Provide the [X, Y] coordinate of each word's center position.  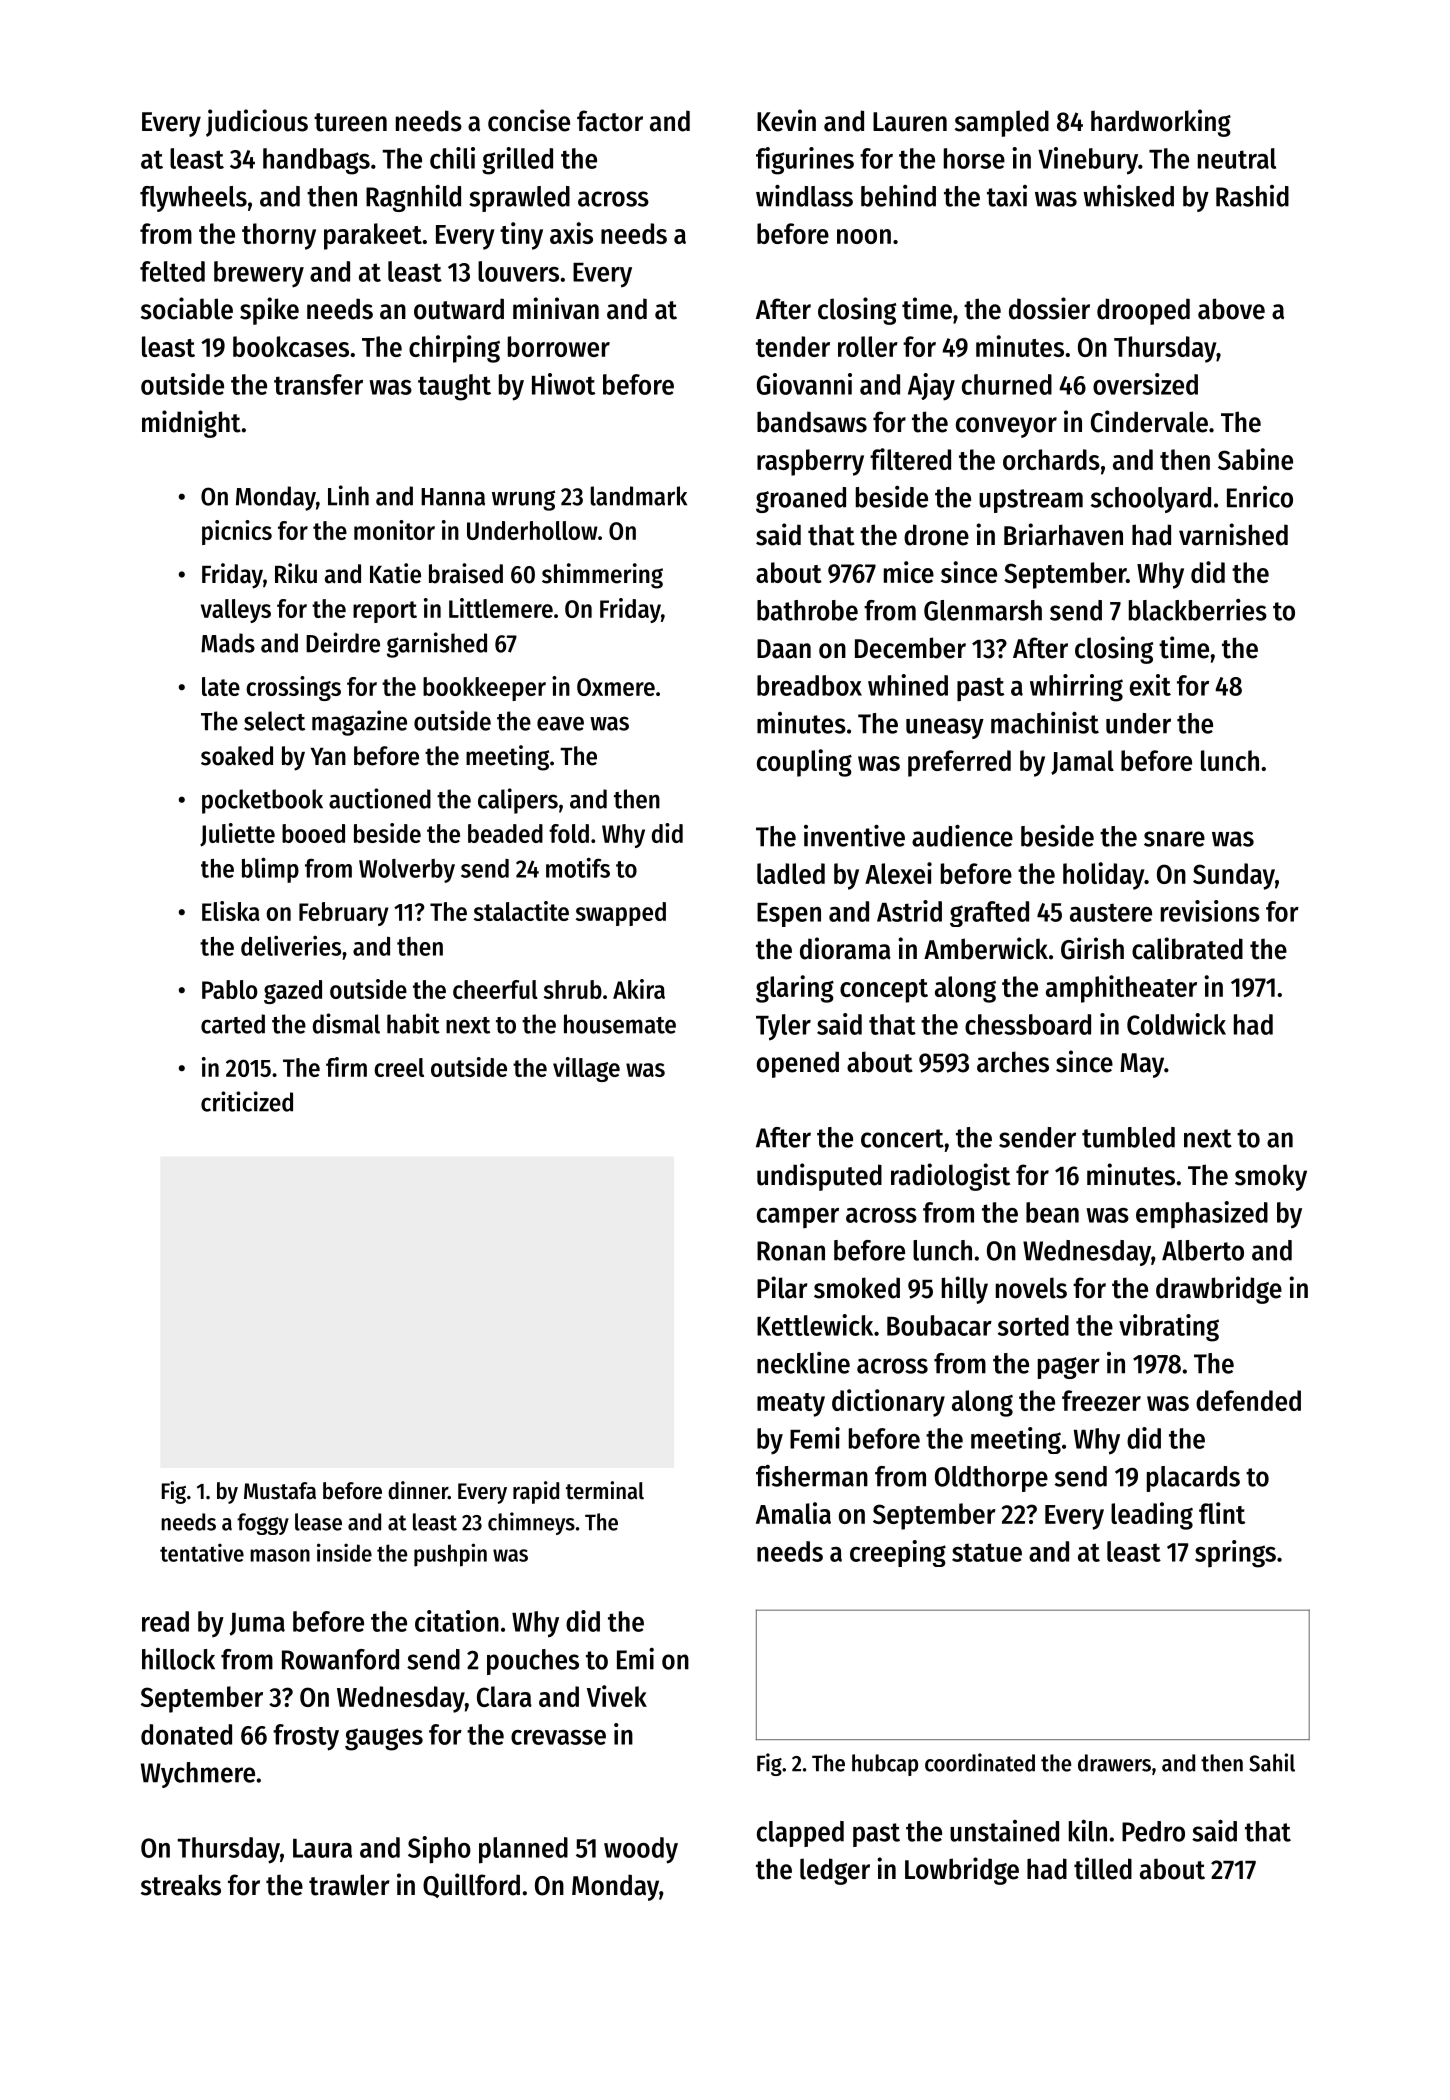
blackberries [1198, 610]
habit [413, 1023]
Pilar [782, 1287]
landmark [639, 496]
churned [1007, 384]
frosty [306, 1737]
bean [1052, 1212]
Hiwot [563, 384]
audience [962, 836]
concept [884, 991]
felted [172, 271]
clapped [800, 1834]
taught [454, 387]
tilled [1103, 1868]
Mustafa [280, 1491]
